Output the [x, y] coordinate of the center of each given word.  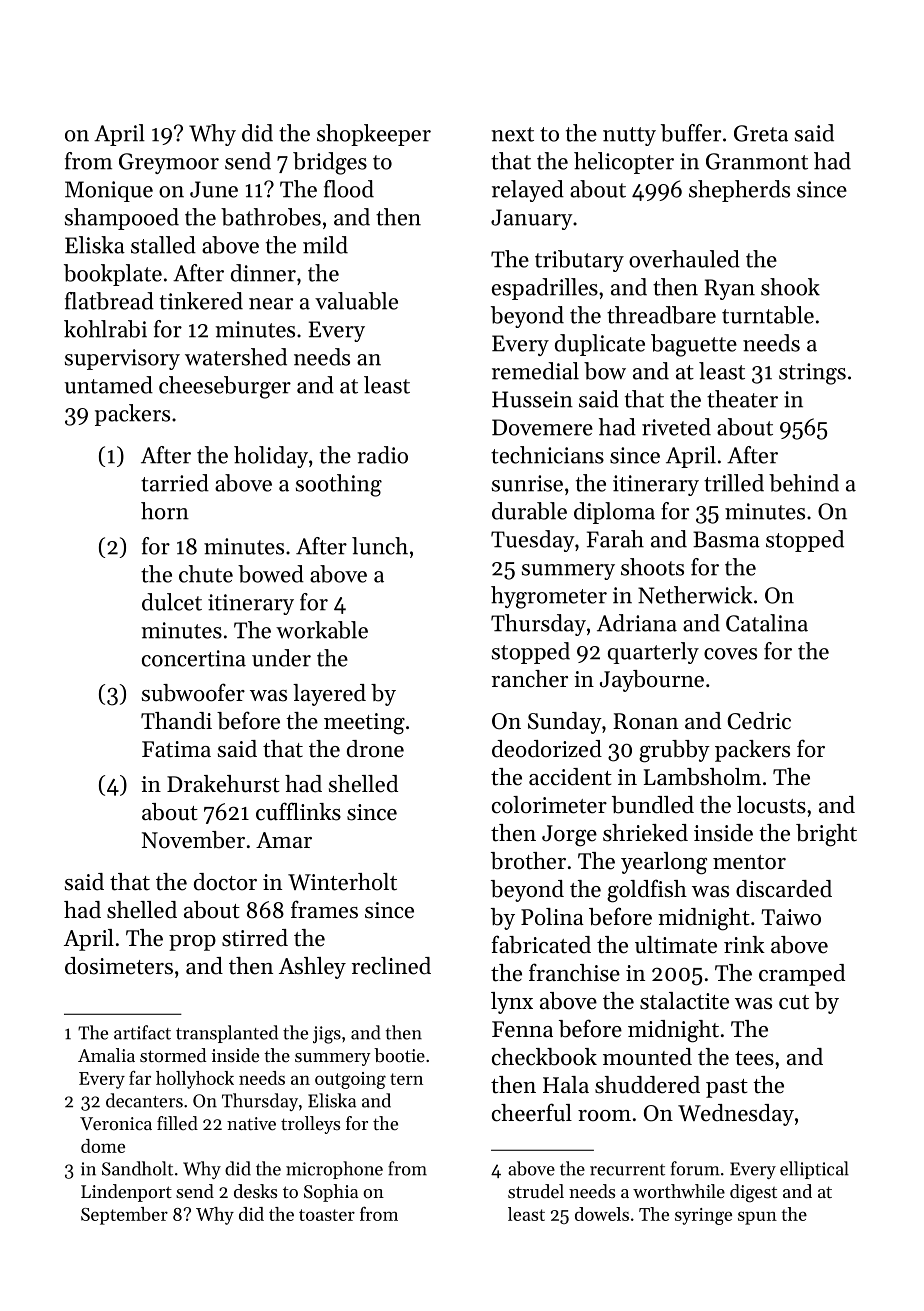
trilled [734, 483]
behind [804, 483]
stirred [255, 938]
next [512, 134]
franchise [574, 972]
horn [165, 511]
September [124, 1216]
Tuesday [533, 541]
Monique [109, 191]
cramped [802, 975]
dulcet [172, 602]
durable [529, 511]
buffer [691, 133]
